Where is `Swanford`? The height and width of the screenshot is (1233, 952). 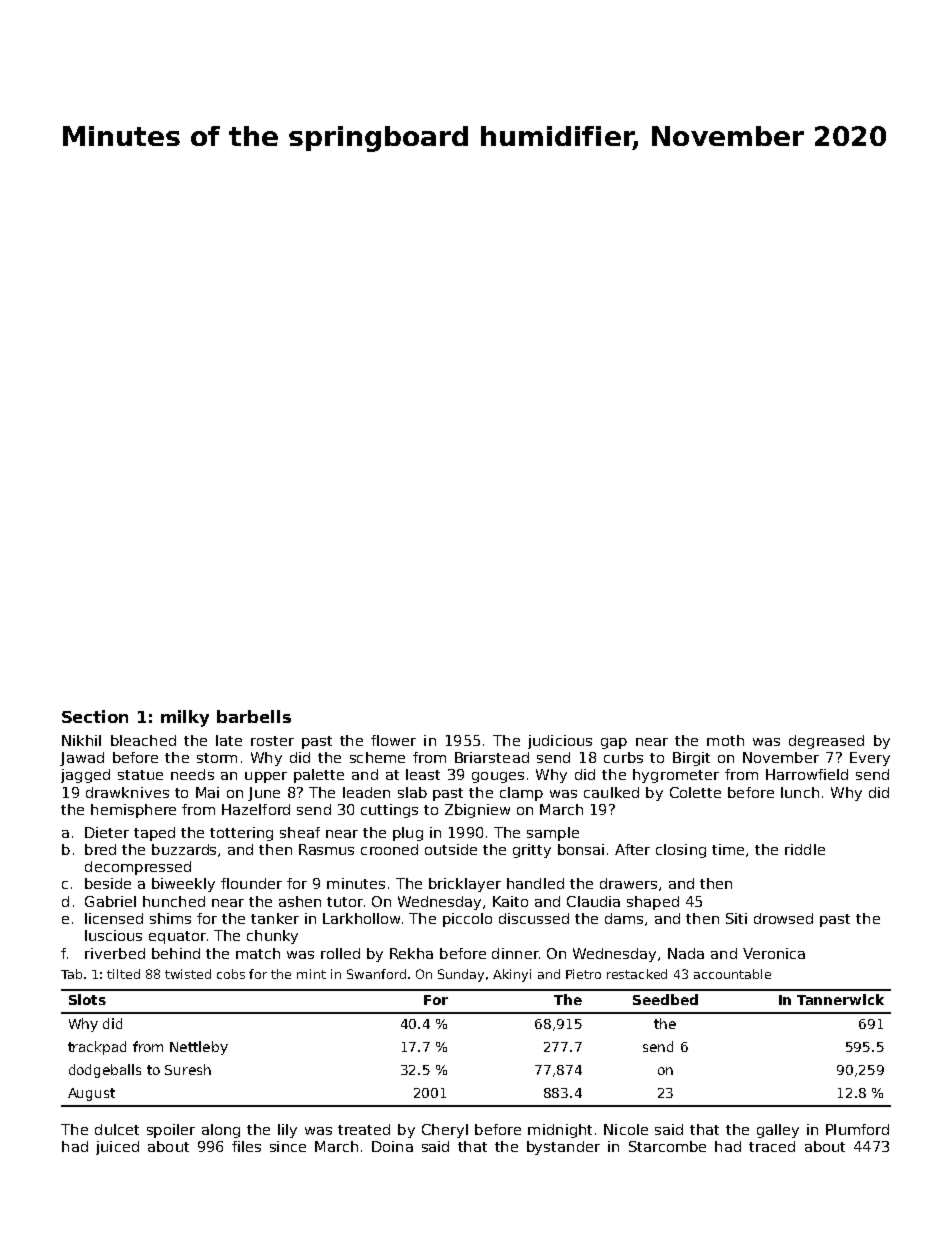
Swanford is located at coordinates (376, 974).
